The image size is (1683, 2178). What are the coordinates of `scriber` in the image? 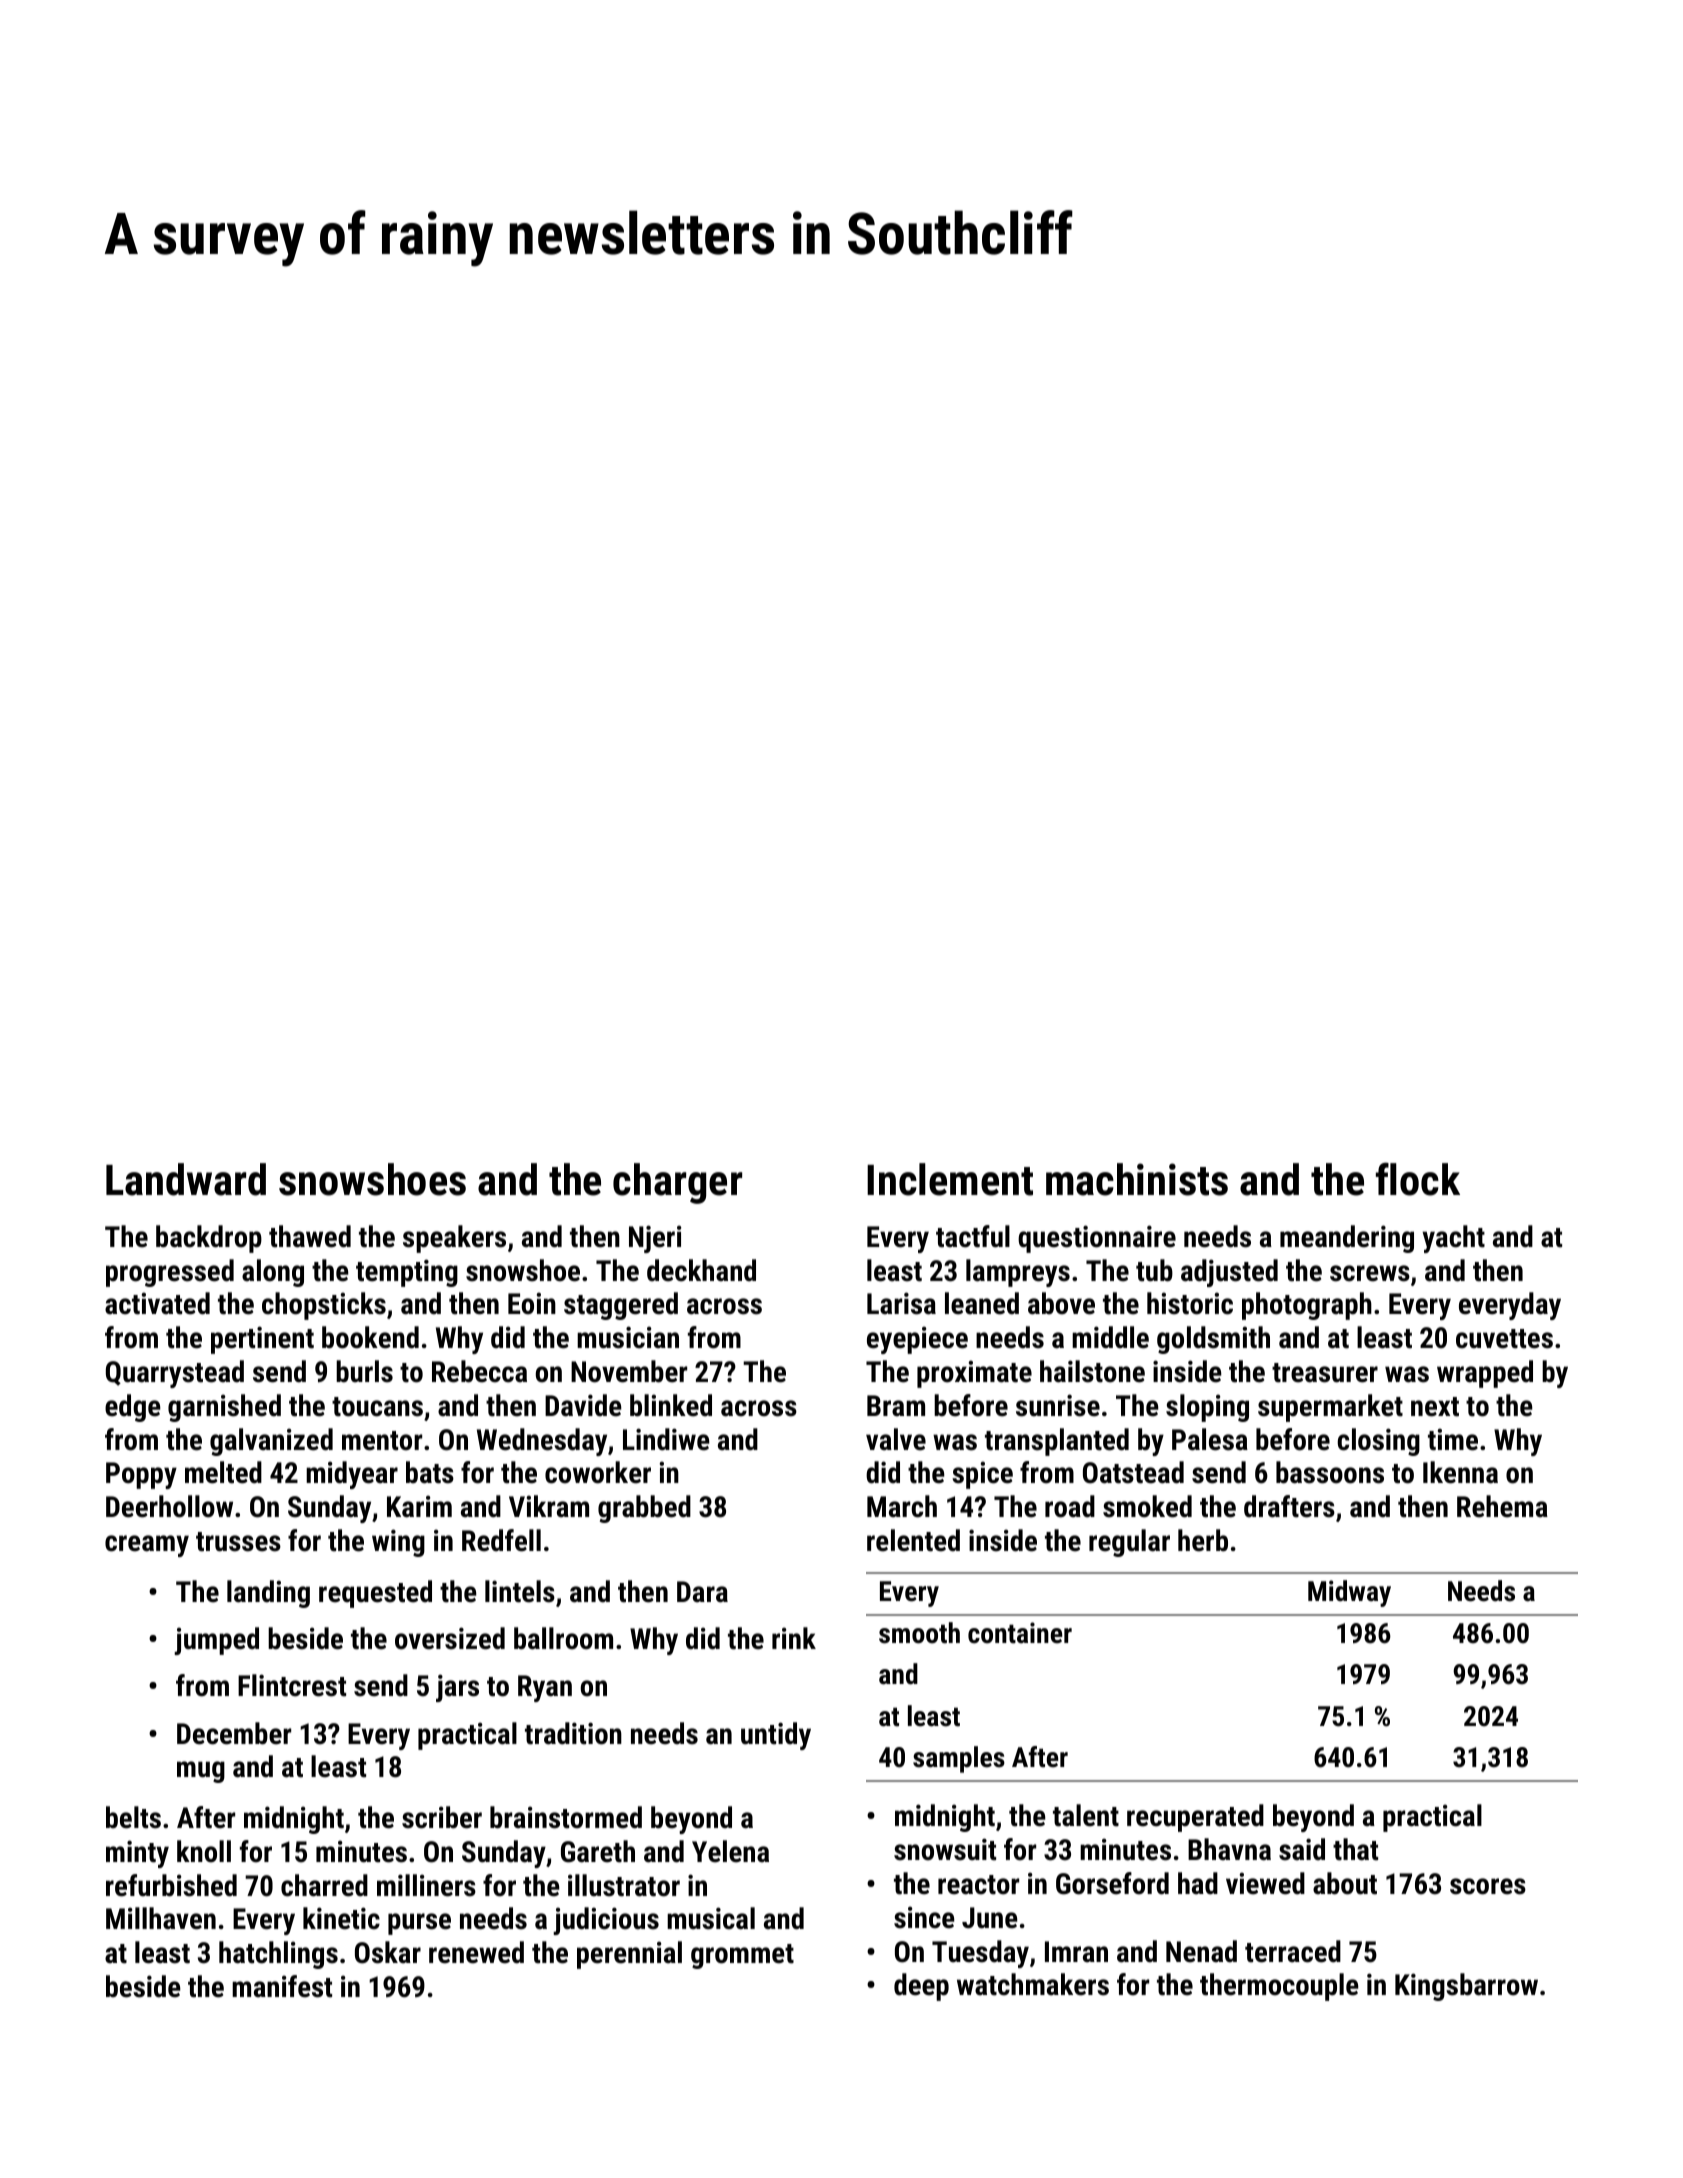 It's located at (442, 1817).
